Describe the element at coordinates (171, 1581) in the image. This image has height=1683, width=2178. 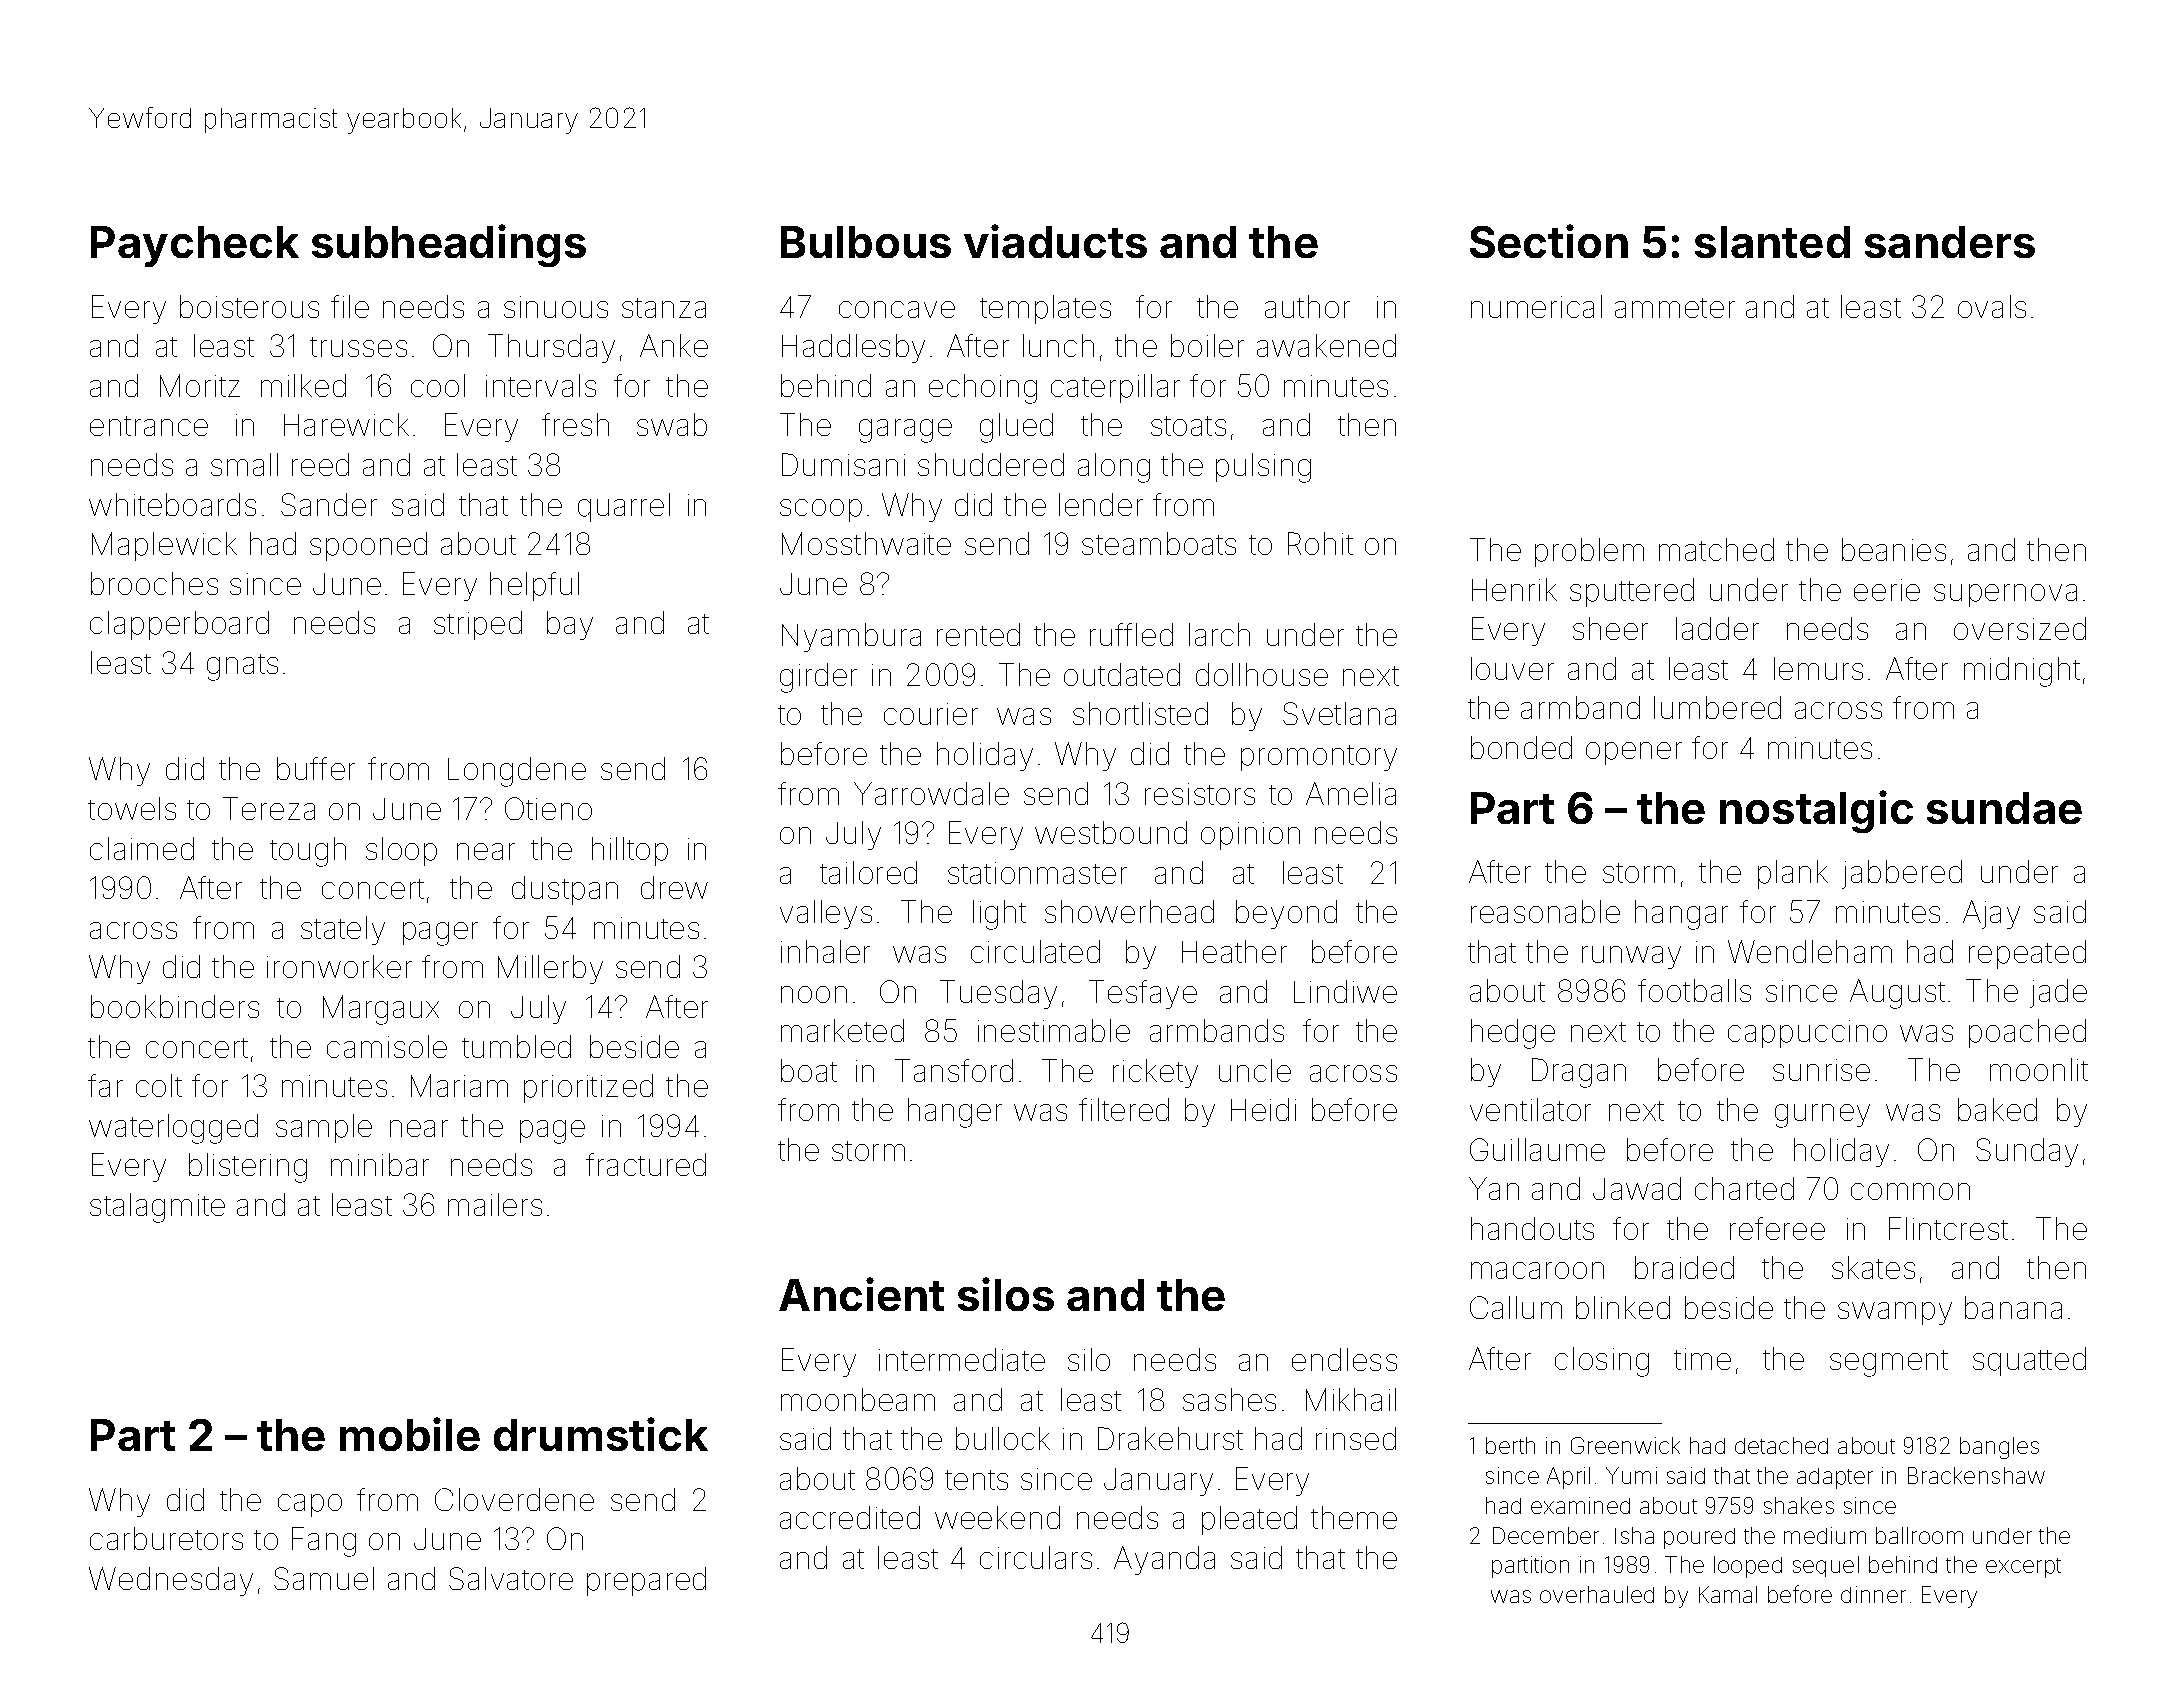
I see `Wednesday` at that location.
